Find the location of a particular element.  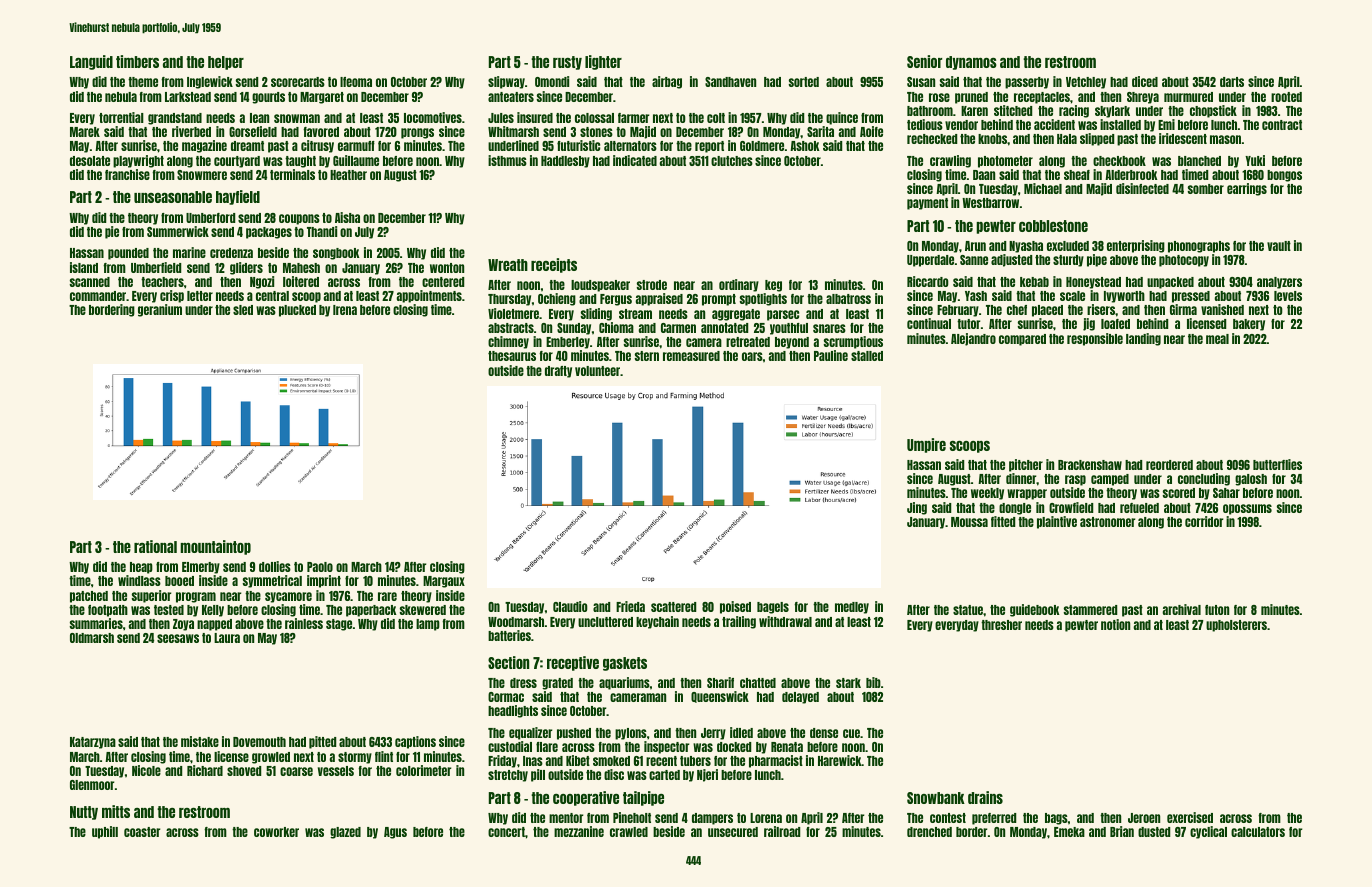

volunteer is located at coordinates (597, 371).
